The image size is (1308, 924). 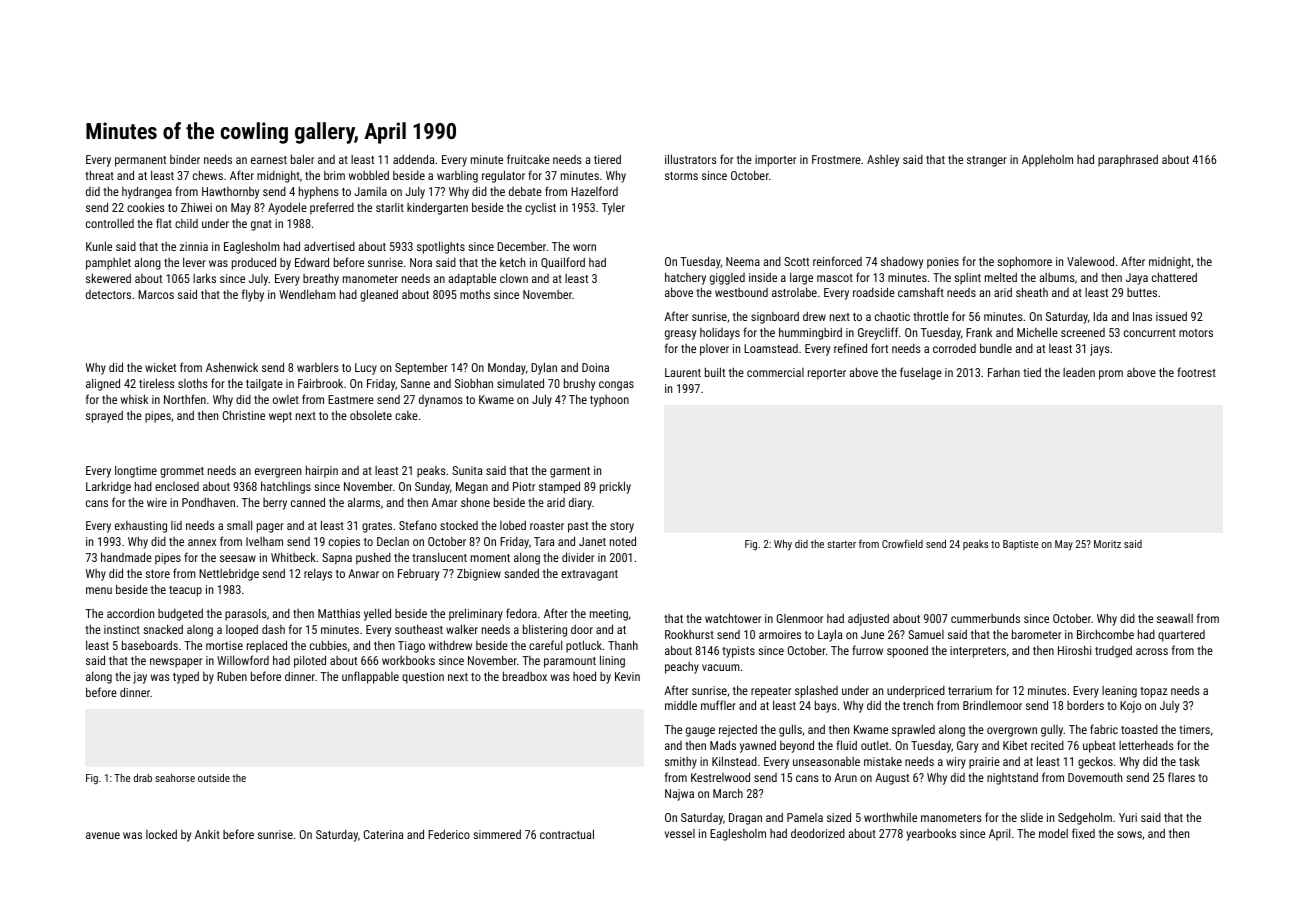 I want to click on stranger, so click(x=987, y=161).
